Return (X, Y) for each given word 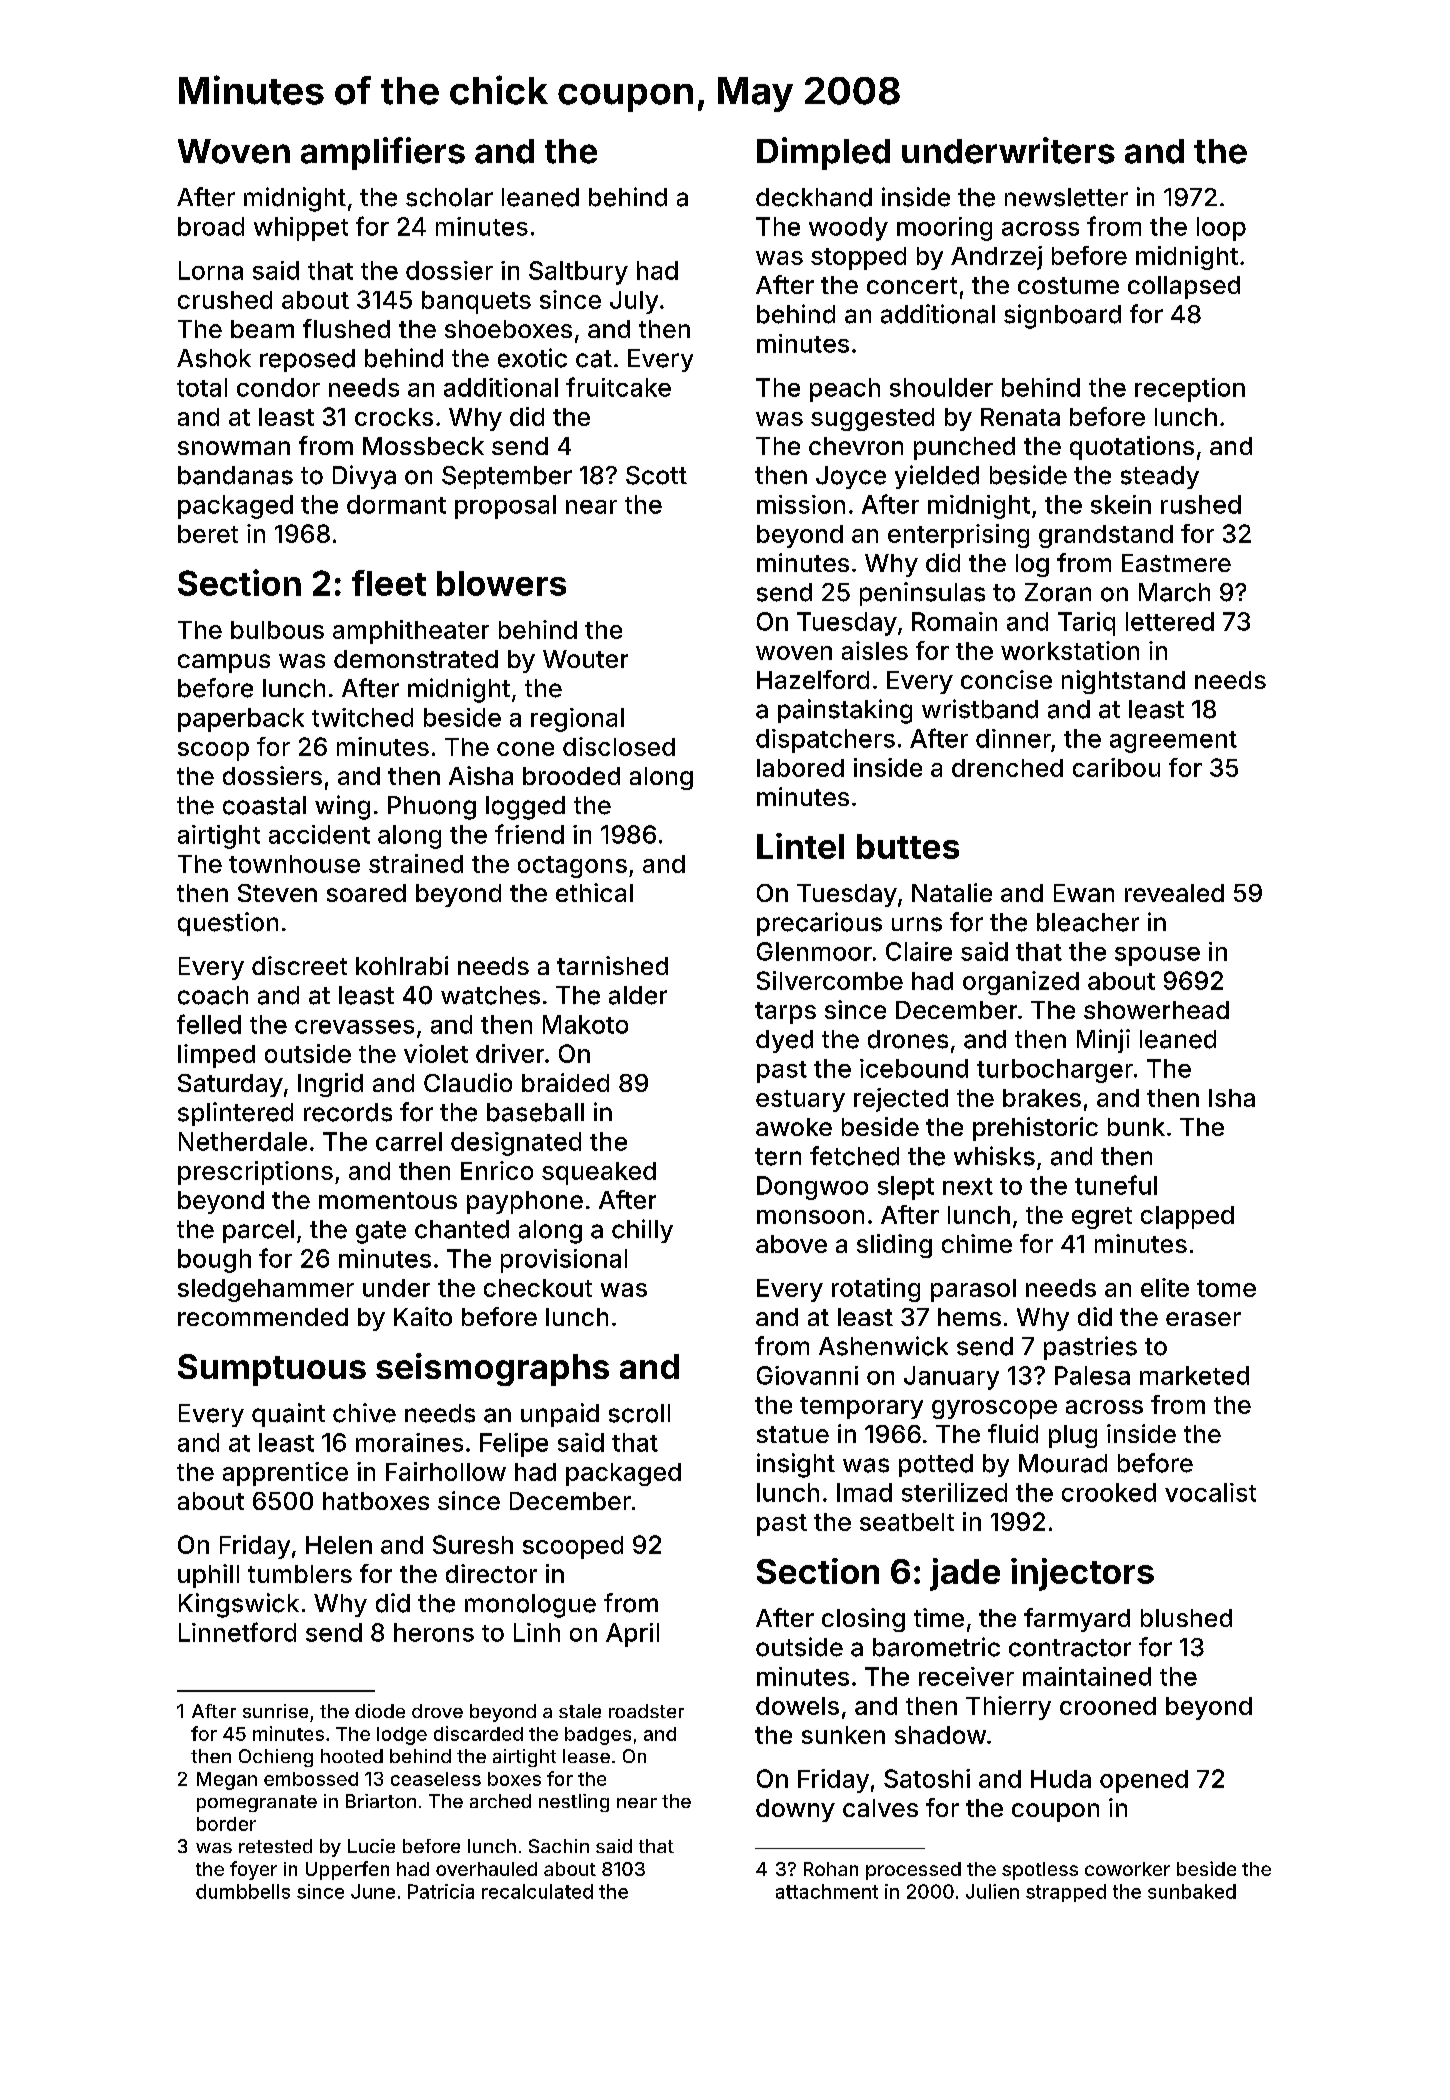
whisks (994, 1156)
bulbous (277, 630)
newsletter (1066, 197)
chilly (642, 1231)
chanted (462, 1229)
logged (525, 808)
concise (1006, 679)
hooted (352, 1756)
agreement (1173, 742)
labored (800, 768)
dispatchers (825, 741)
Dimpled (823, 153)
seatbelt (907, 1522)
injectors (1082, 1574)
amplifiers (383, 153)
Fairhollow (446, 1471)
